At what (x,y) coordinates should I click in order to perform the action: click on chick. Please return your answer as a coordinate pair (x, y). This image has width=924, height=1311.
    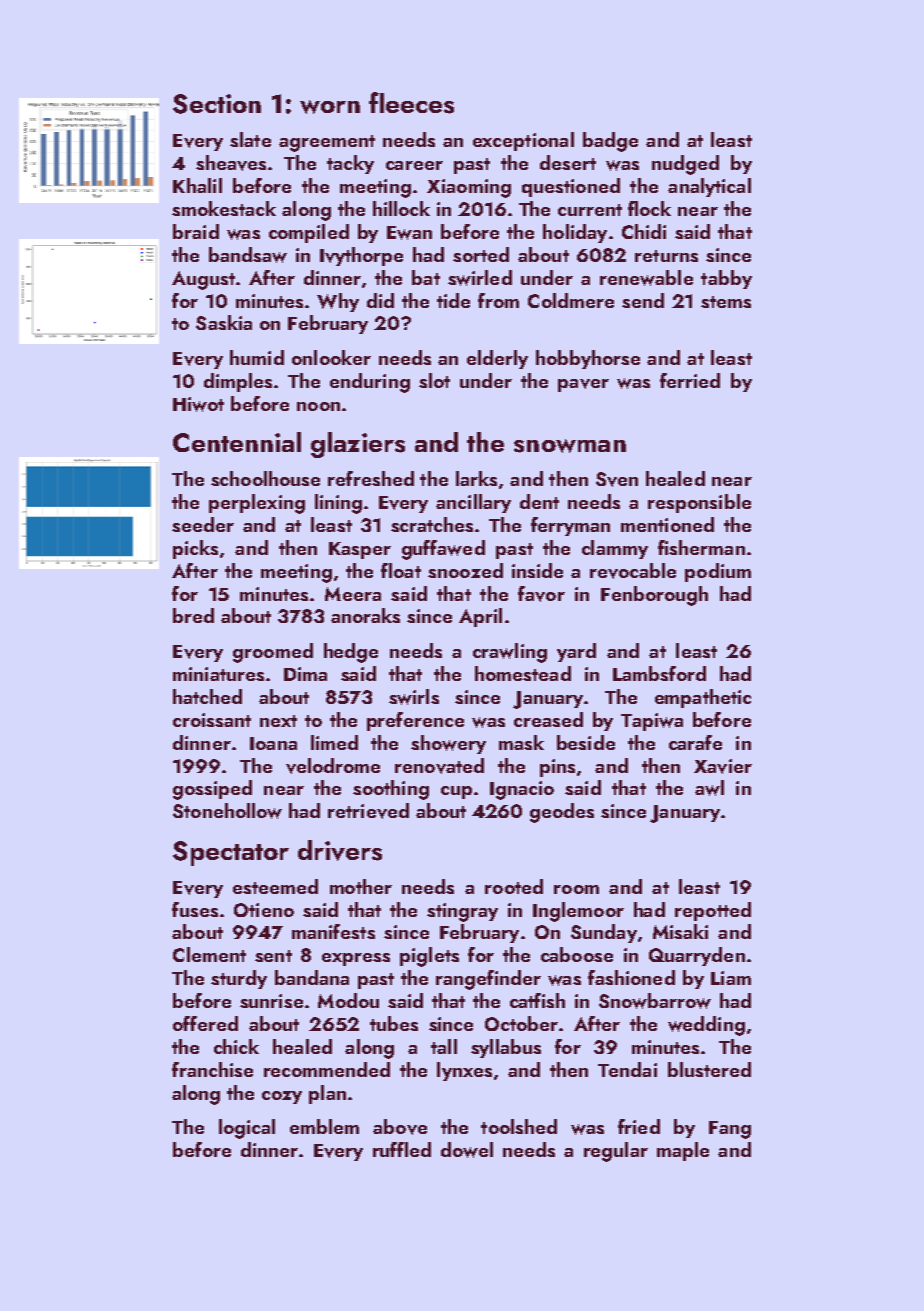
    Looking at the image, I should click on (236, 1046).
